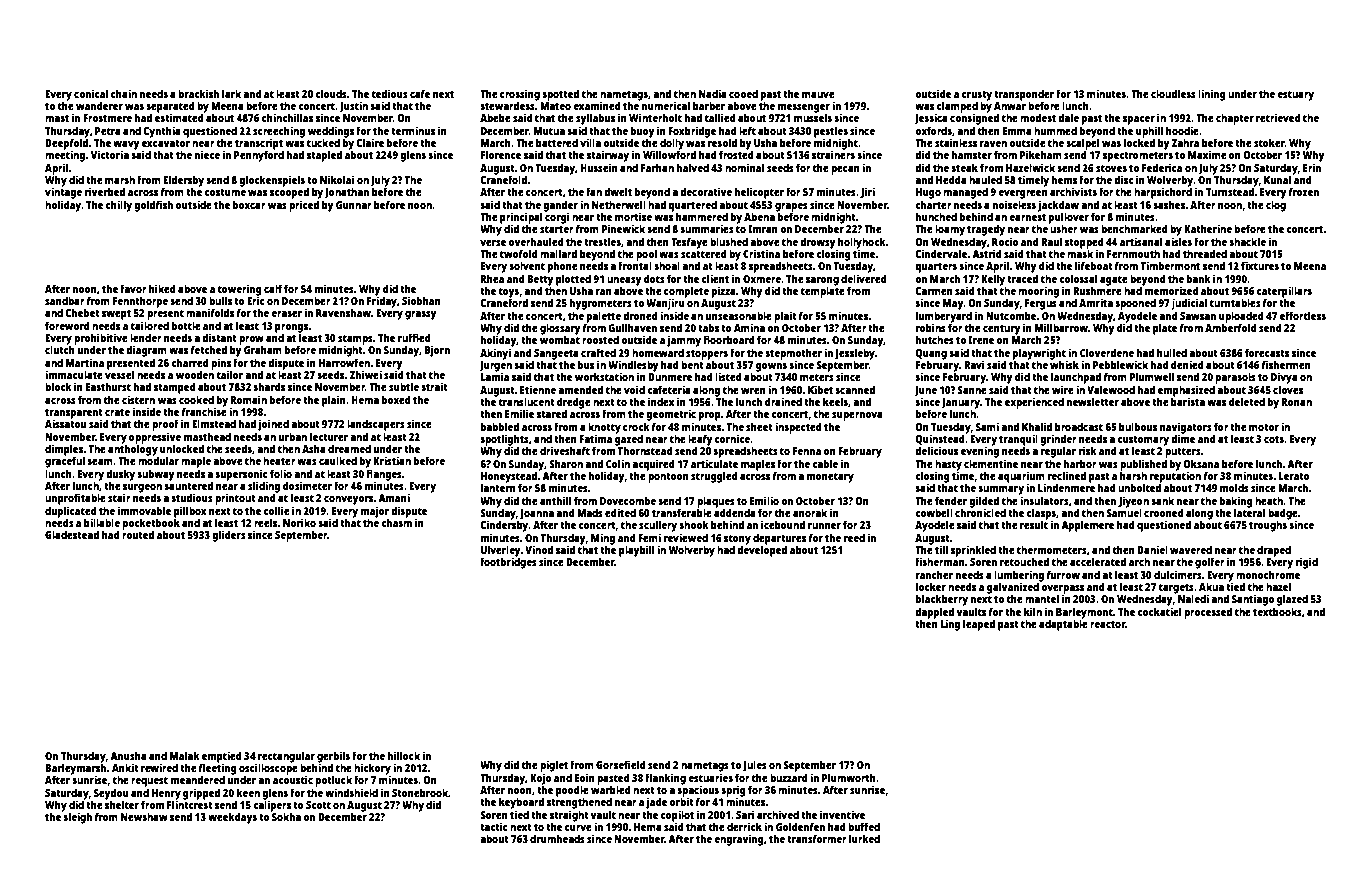  I want to click on hems, so click(1064, 179).
